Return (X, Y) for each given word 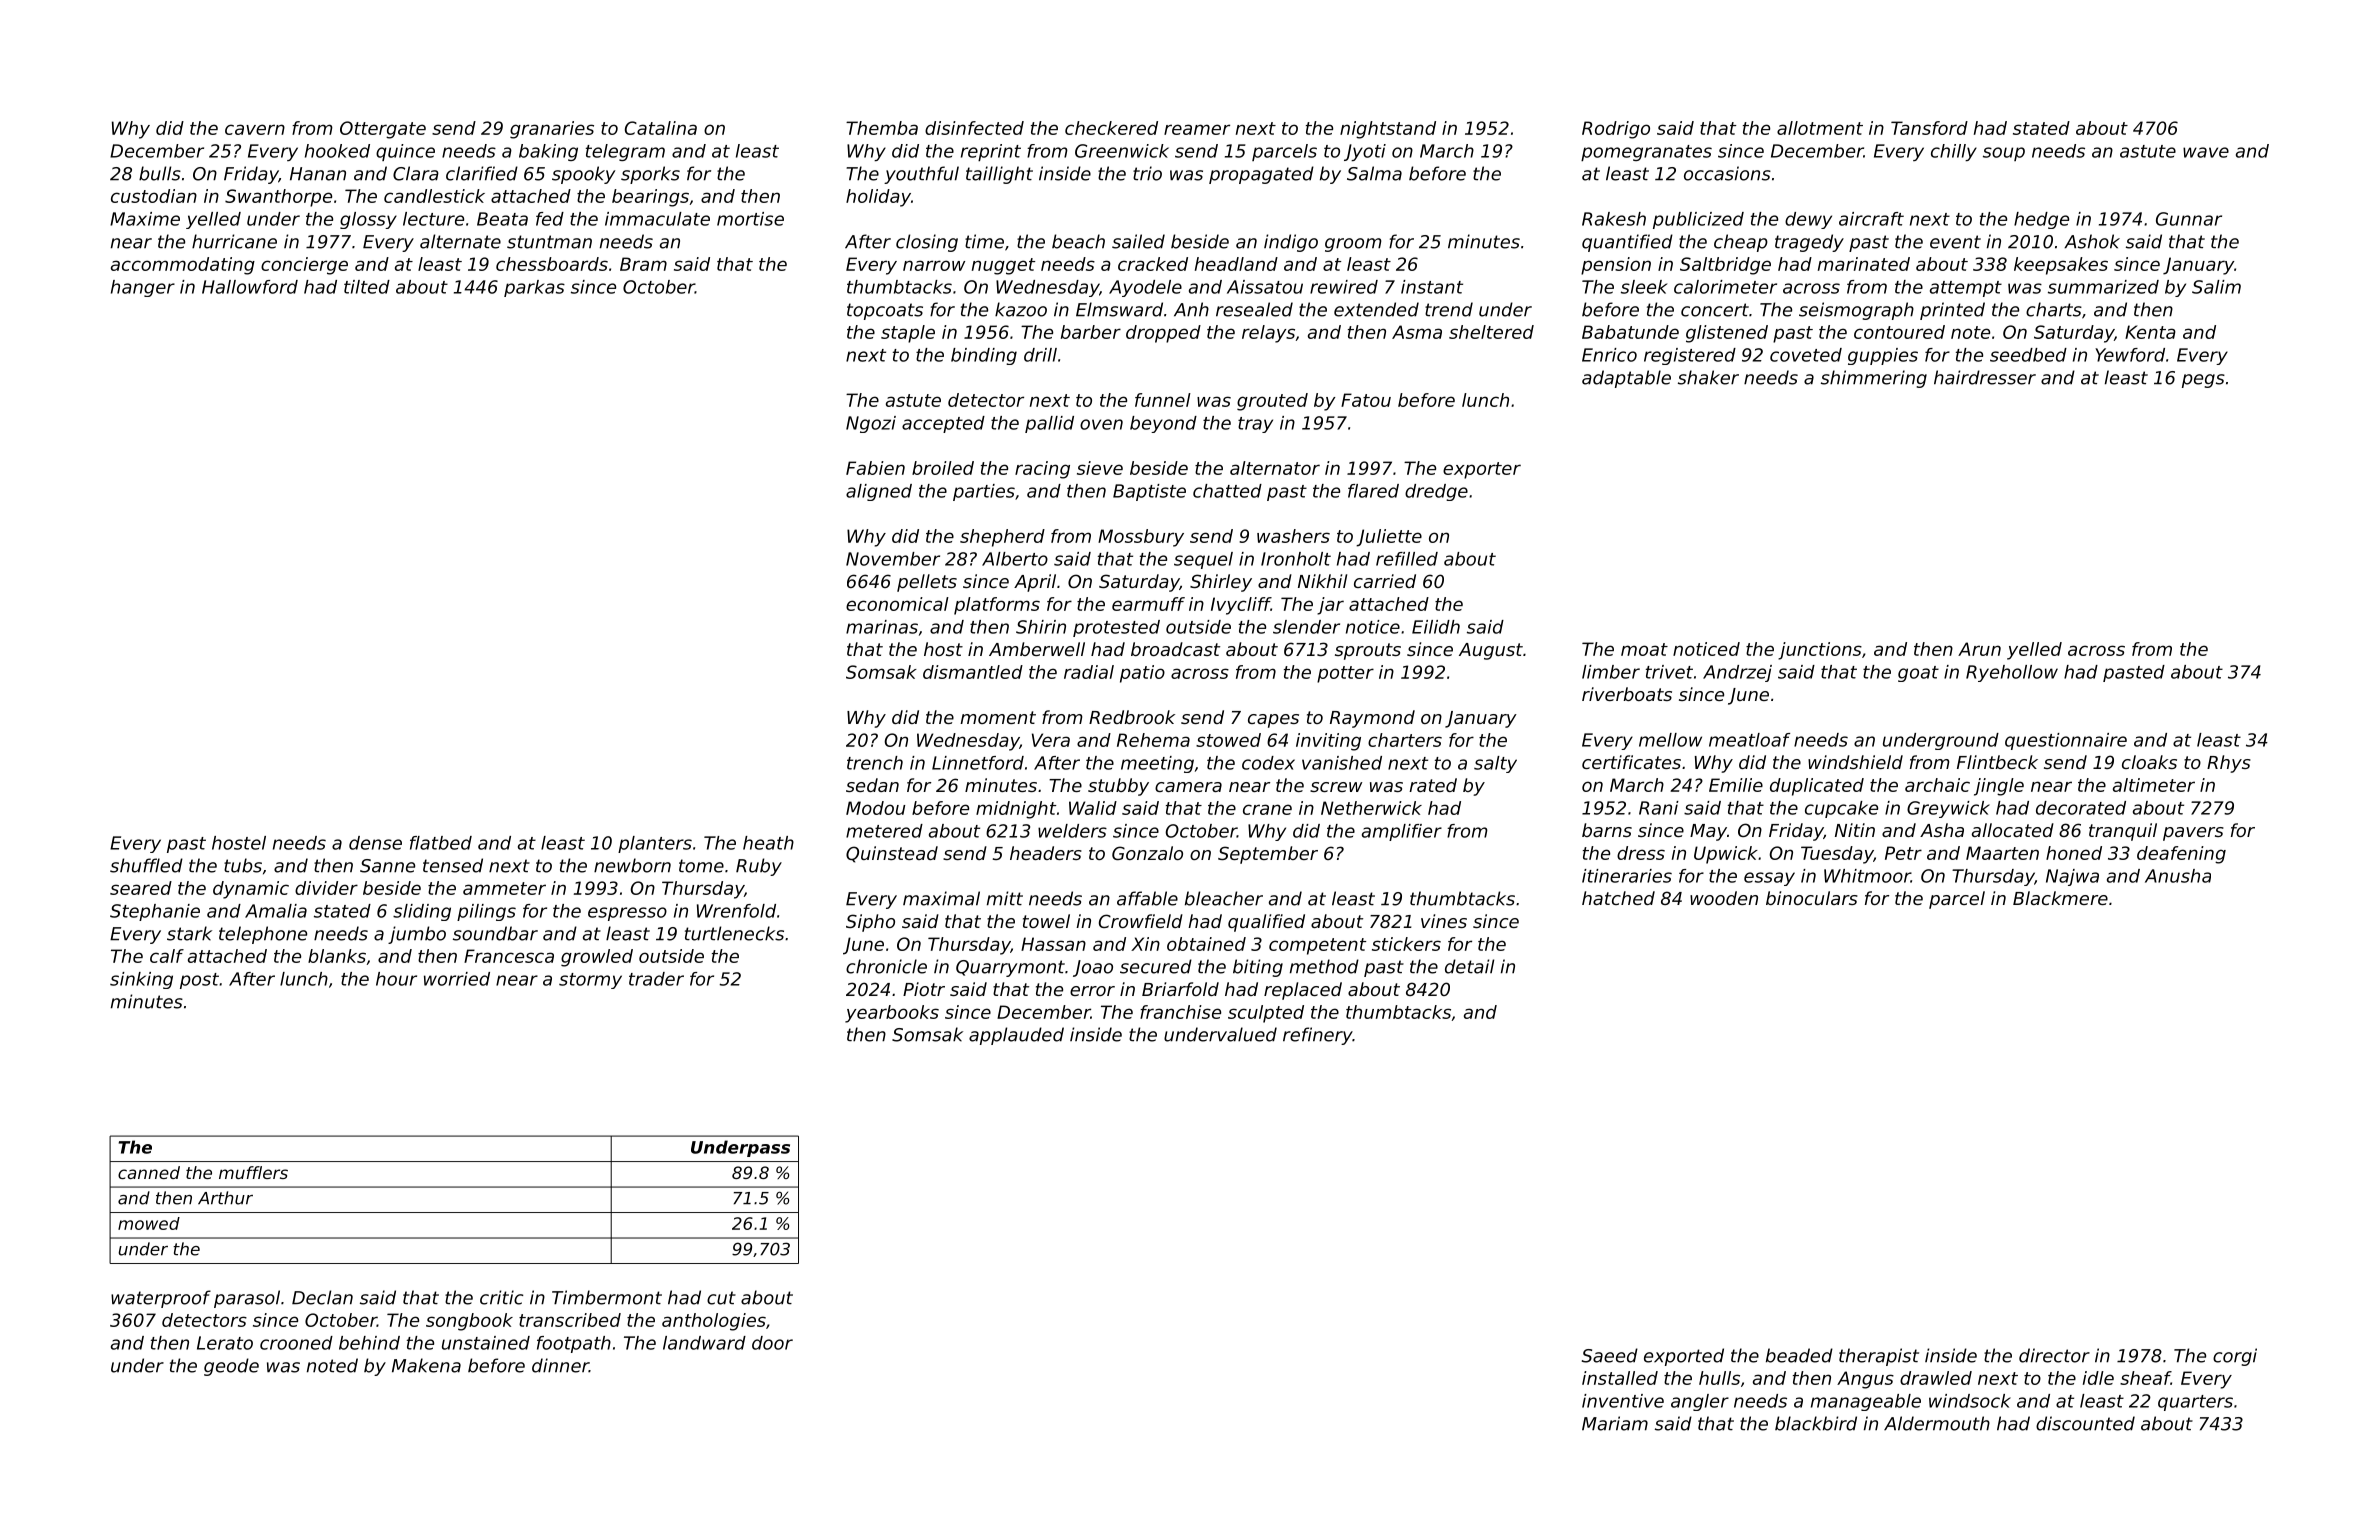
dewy (1808, 220)
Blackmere (2060, 898)
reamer (1197, 129)
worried (457, 979)
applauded (1016, 1036)
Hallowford (250, 287)
